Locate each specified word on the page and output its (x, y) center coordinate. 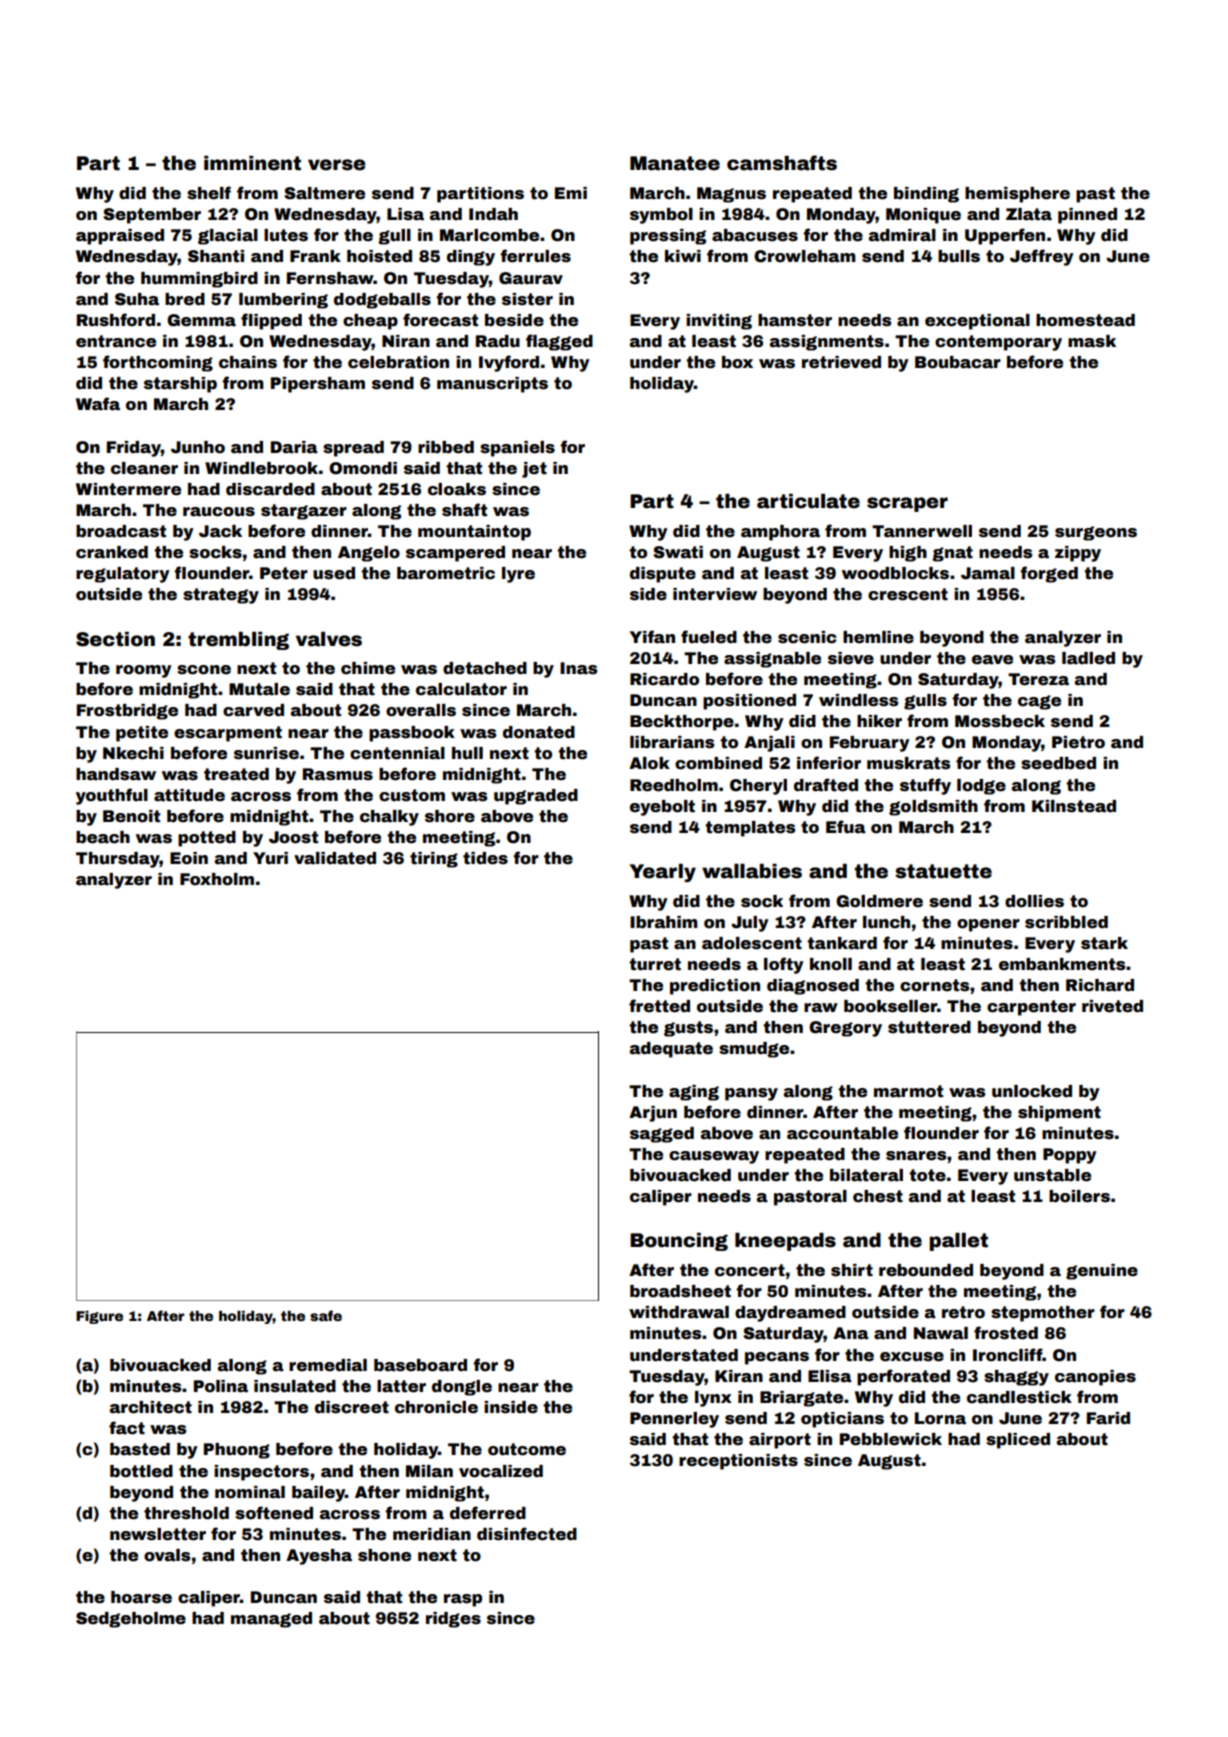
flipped (271, 321)
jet (534, 470)
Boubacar (958, 362)
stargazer (304, 512)
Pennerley (674, 1420)
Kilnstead (1074, 806)
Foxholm (217, 879)
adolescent (752, 943)
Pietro (1078, 742)
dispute (663, 575)
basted (140, 1449)
